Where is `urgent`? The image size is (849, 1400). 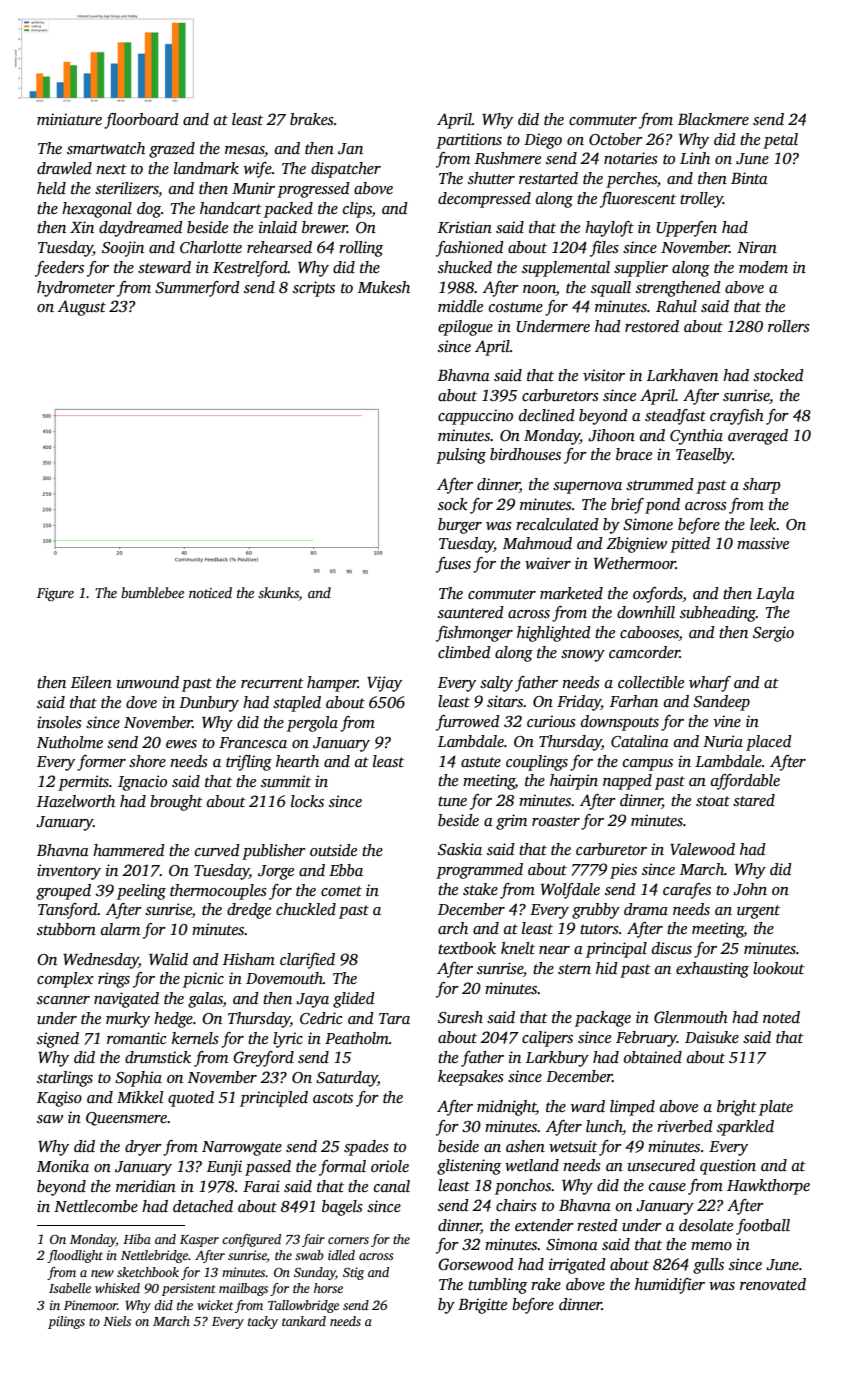
urgent is located at coordinates (758, 912).
